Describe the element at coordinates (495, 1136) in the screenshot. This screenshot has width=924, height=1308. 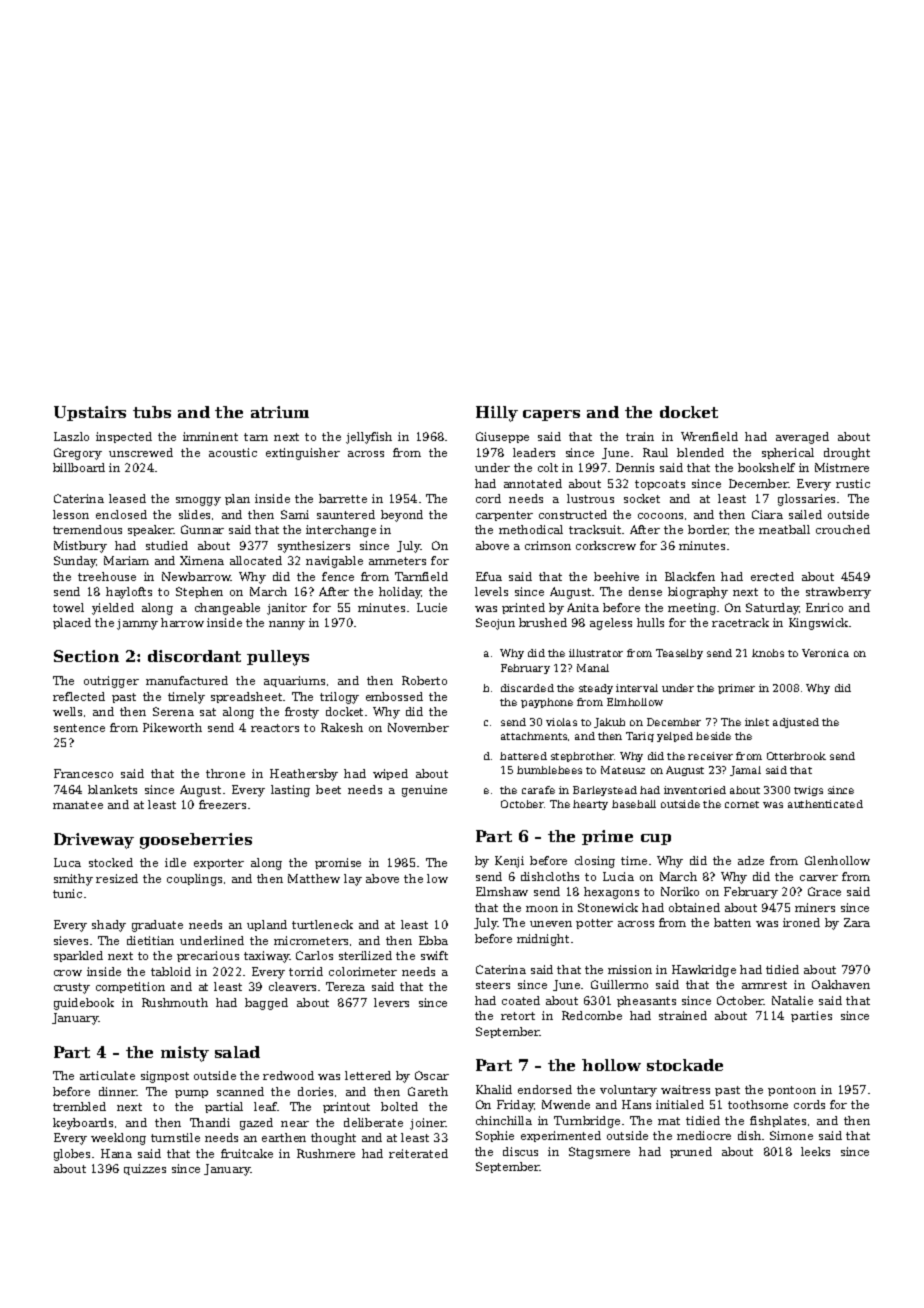
I see `Sophie` at that location.
